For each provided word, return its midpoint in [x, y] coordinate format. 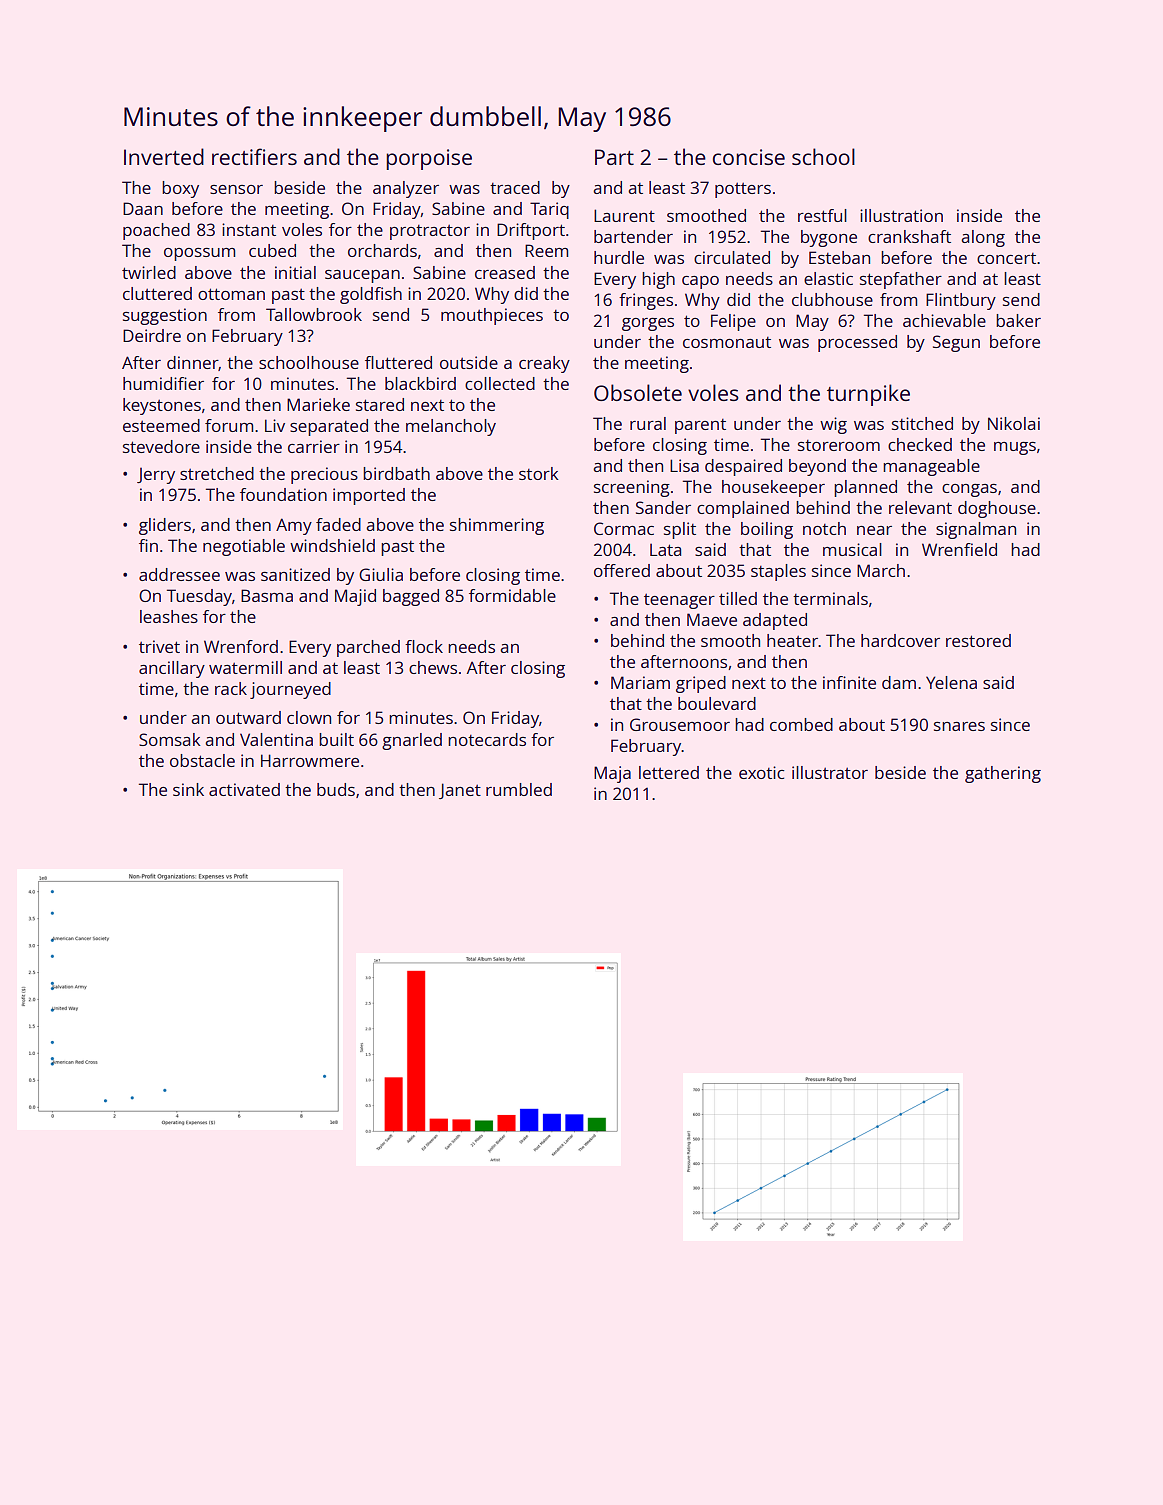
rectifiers [254, 156]
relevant [920, 507]
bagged [411, 597]
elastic [828, 278]
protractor [430, 232]
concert [1006, 258]
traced [515, 187]
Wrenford [241, 646]
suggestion [165, 316]
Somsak [170, 739]
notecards [487, 739]
